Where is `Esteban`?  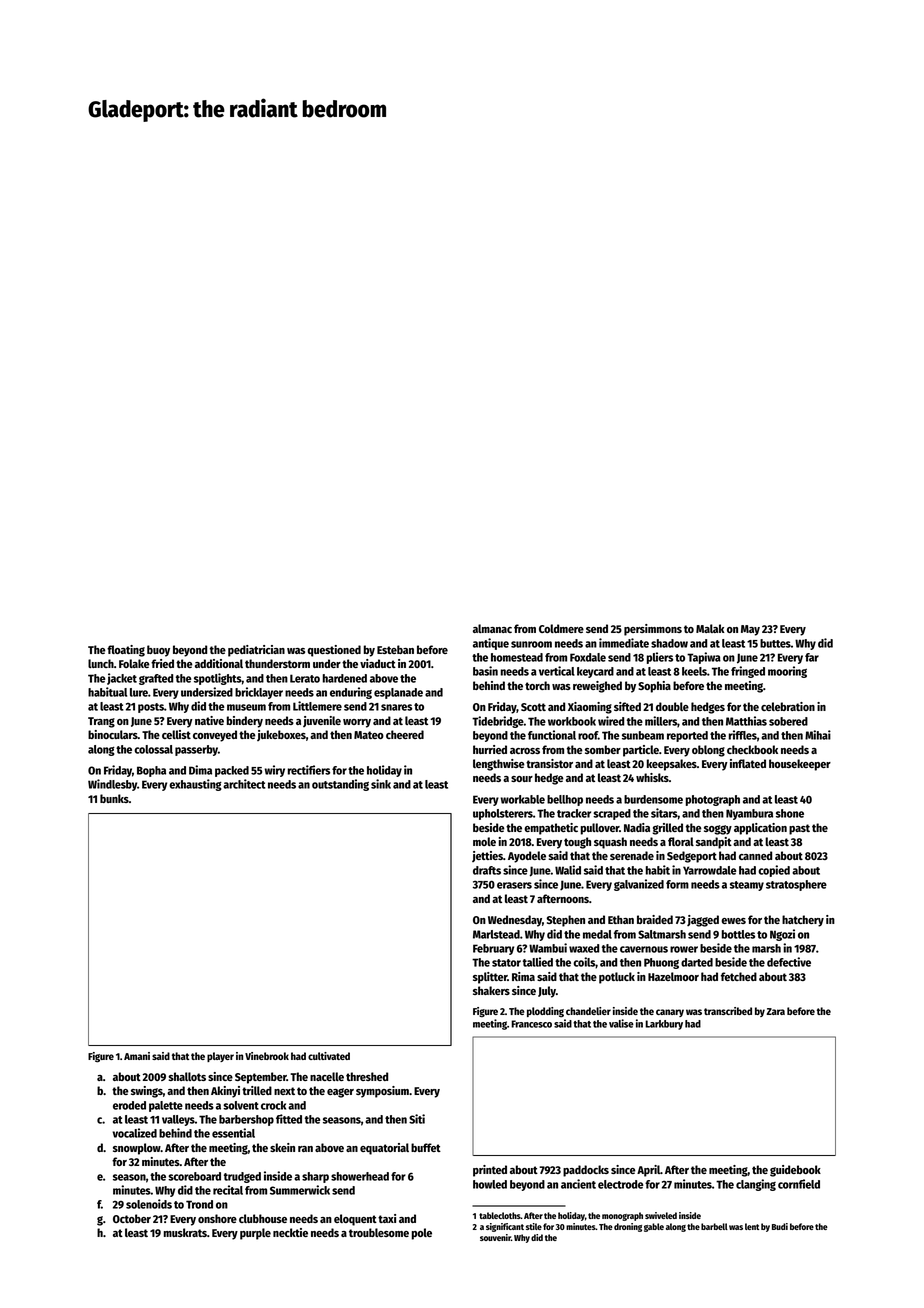 Esteban is located at coordinates (395, 649).
